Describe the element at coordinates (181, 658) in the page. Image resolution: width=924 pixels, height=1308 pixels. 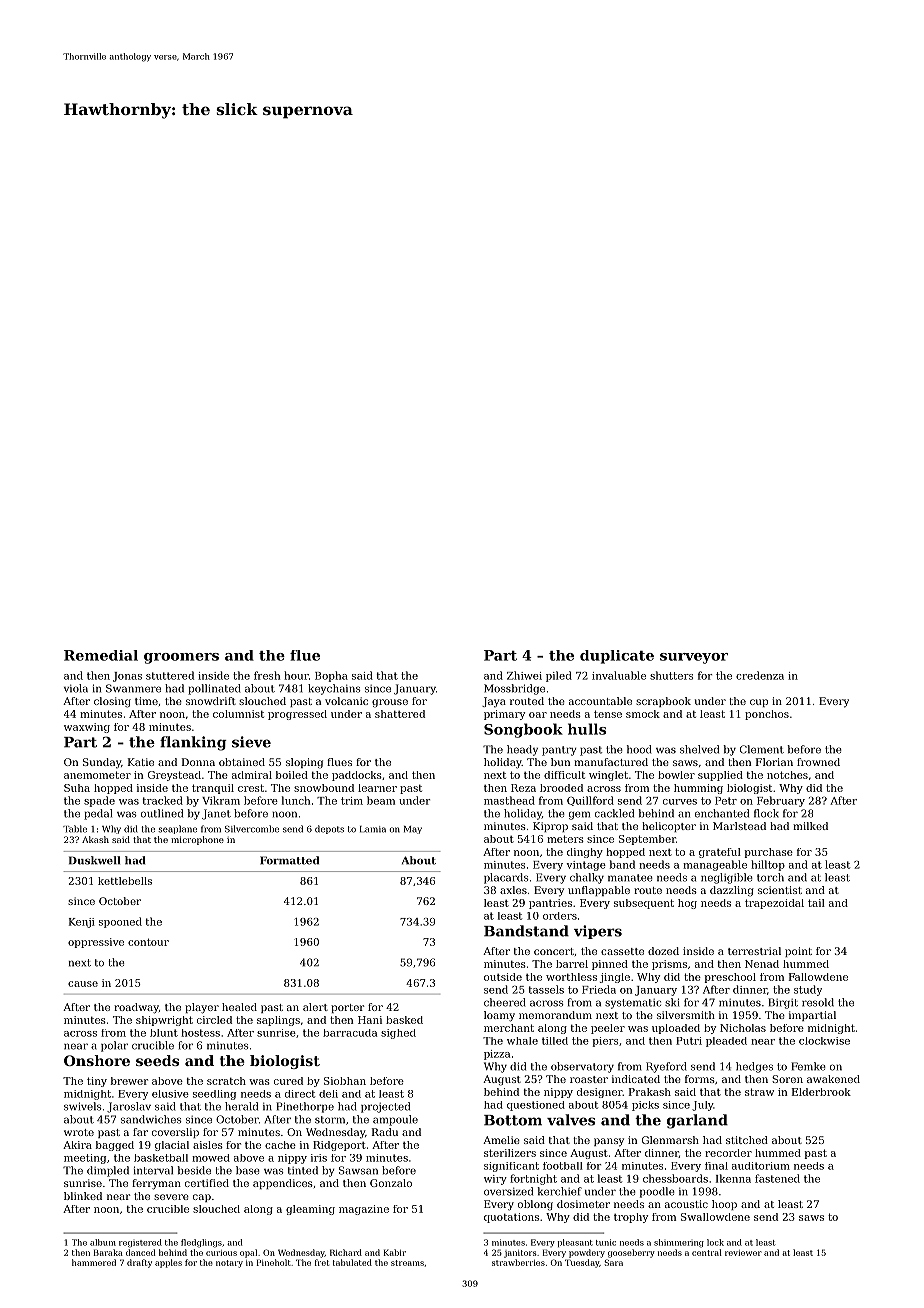
I see `groomers` at that location.
